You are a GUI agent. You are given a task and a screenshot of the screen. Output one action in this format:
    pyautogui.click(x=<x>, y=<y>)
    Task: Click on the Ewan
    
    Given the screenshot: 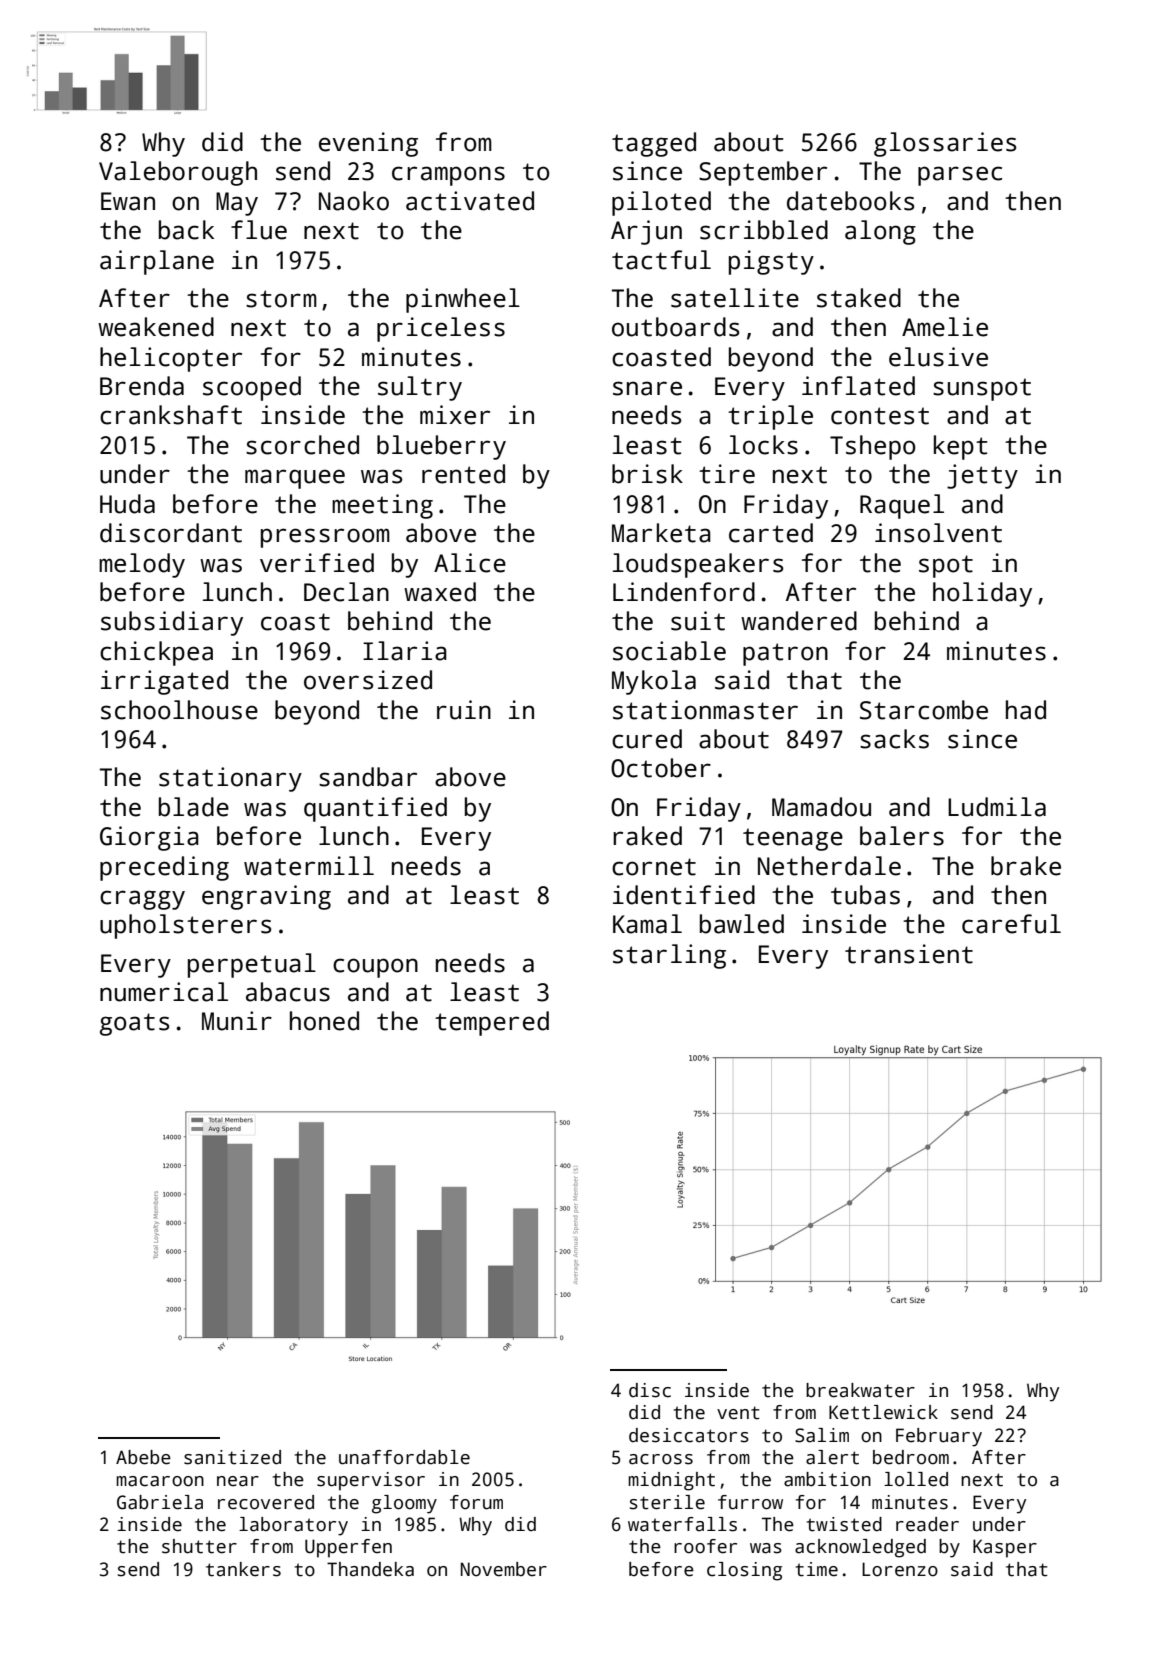 What is the action you would take?
    pyautogui.click(x=128, y=201)
